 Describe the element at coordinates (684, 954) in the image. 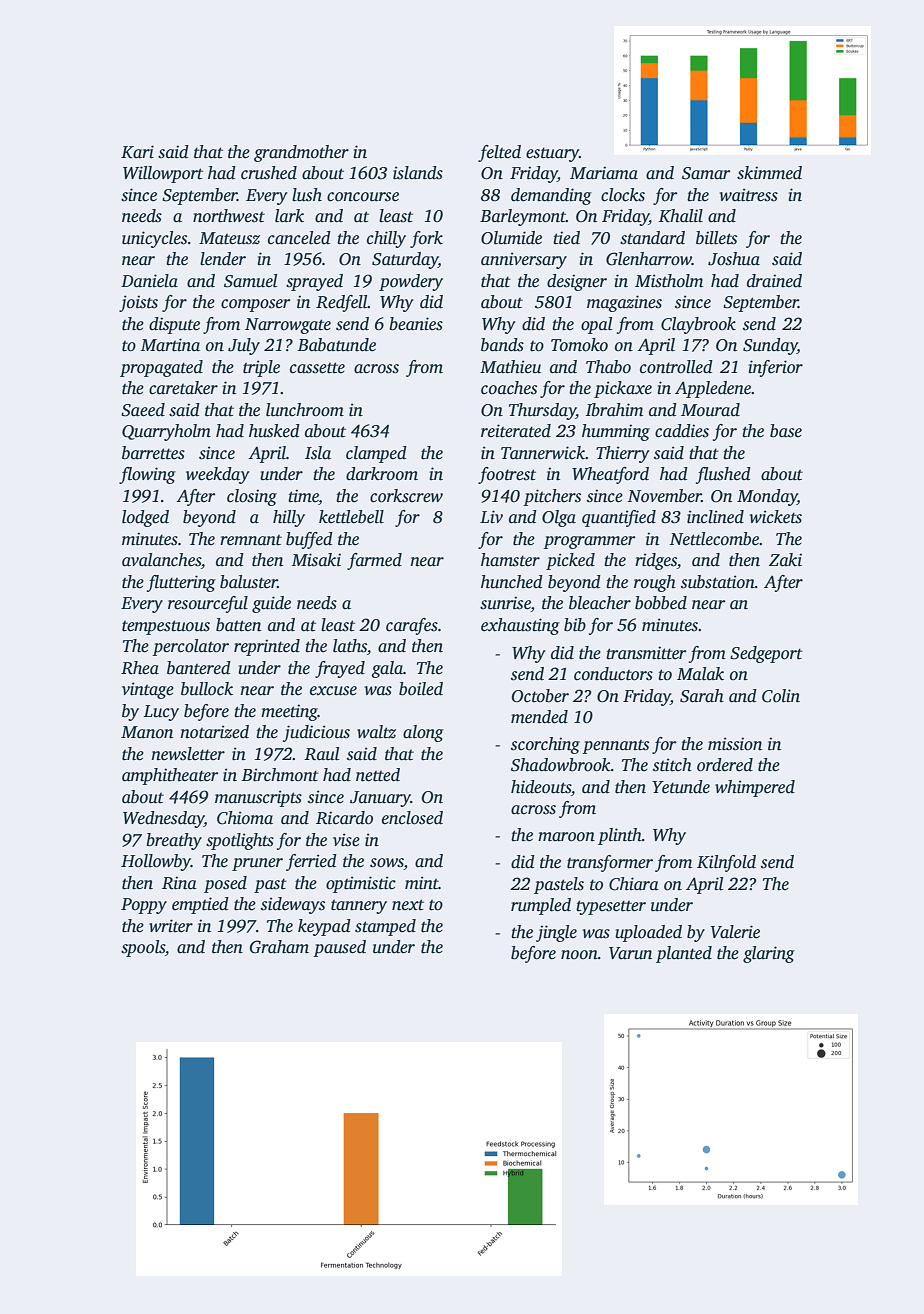

I see `planted` at that location.
